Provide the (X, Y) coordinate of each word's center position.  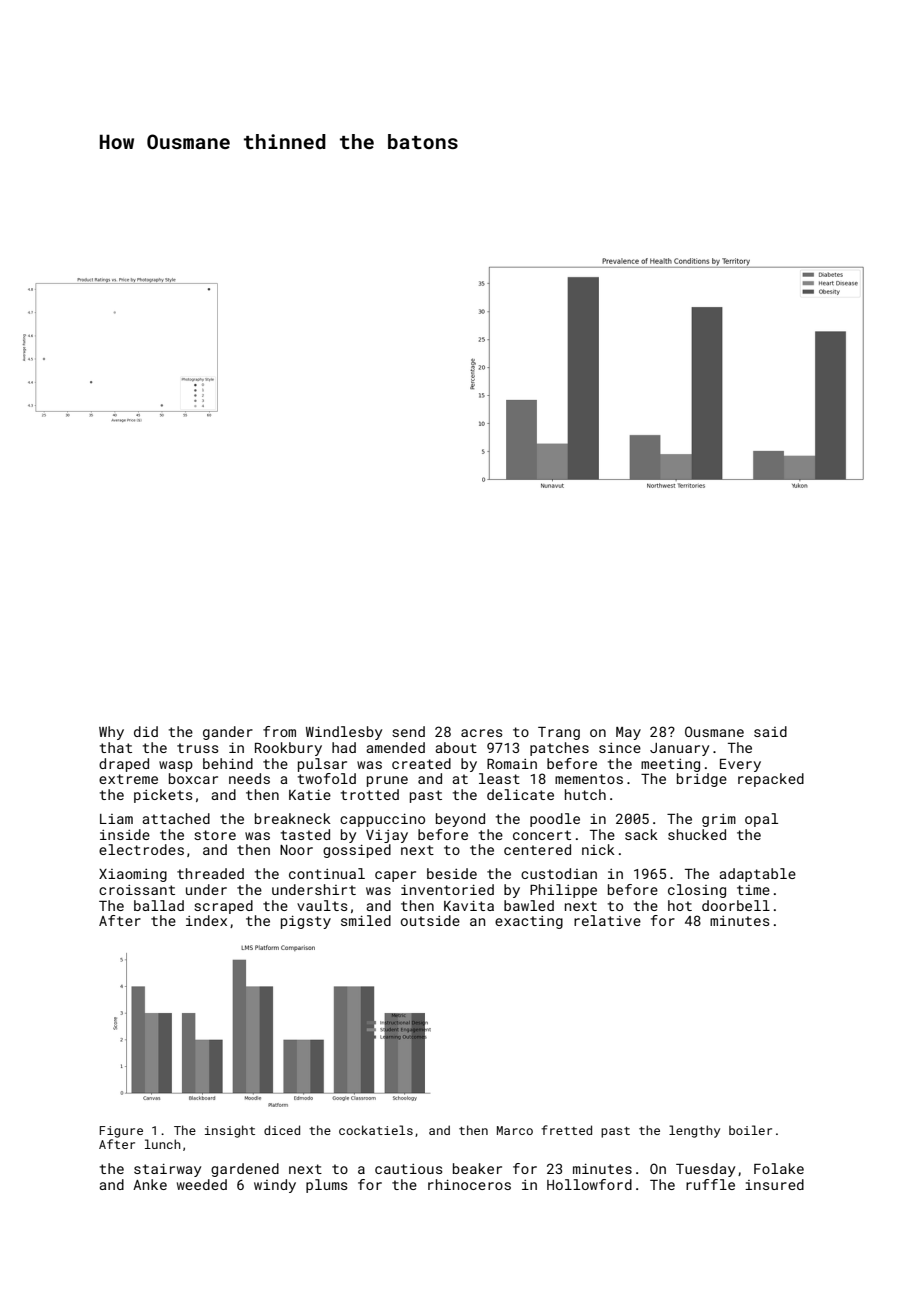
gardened (245, 1170)
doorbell (736, 905)
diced (282, 1130)
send (408, 731)
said (770, 731)
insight (230, 1131)
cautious (408, 1169)
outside (430, 920)
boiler (750, 1130)
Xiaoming (133, 875)
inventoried (447, 889)
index (206, 920)
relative (607, 920)
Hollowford (589, 1184)
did (146, 731)
